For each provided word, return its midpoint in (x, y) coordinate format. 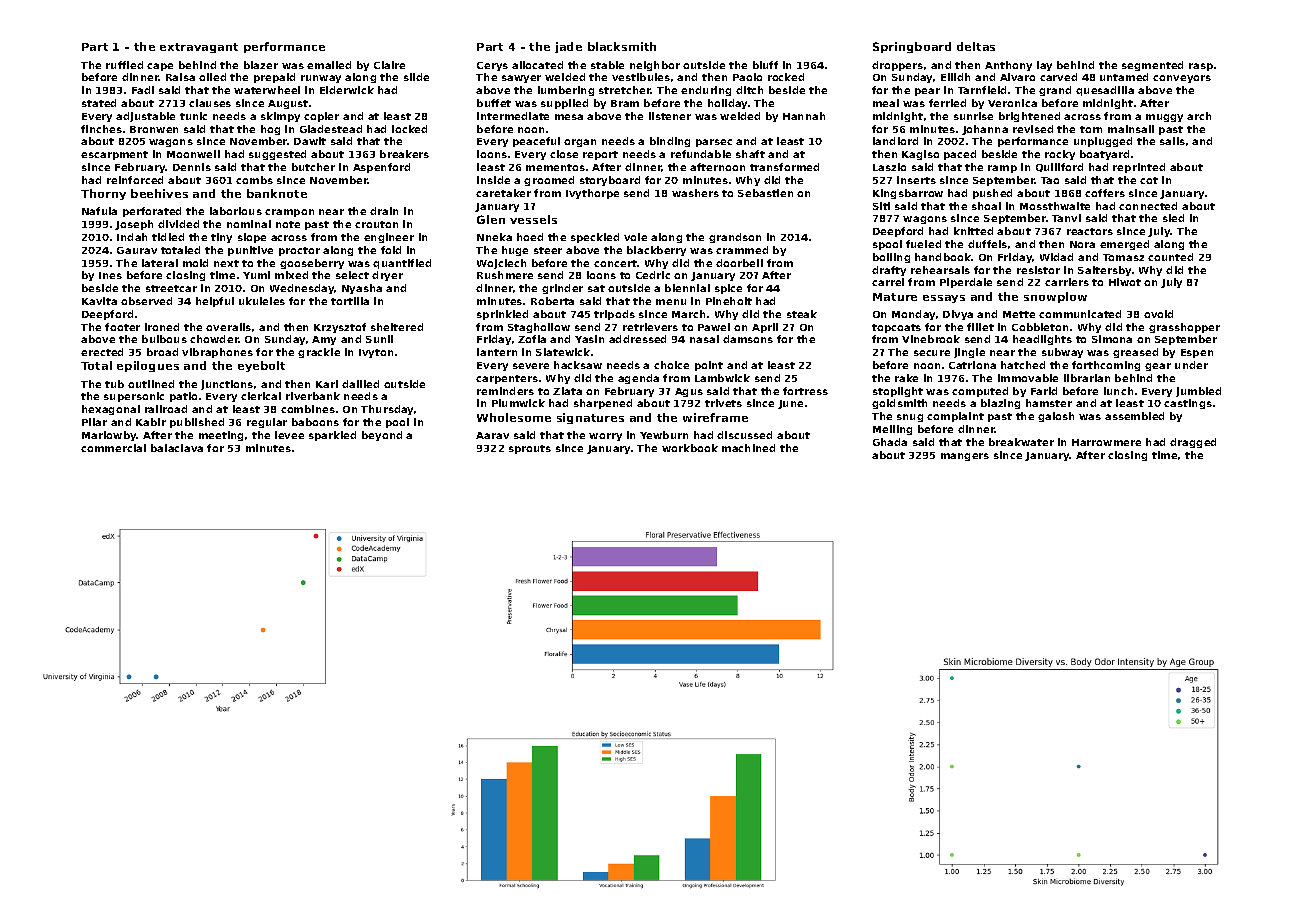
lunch (1118, 391)
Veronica (1012, 103)
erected (102, 352)
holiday (727, 104)
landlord (895, 141)
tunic (193, 116)
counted (1170, 257)
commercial (113, 448)
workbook (690, 448)
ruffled (124, 65)
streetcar (171, 288)
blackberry (656, 251)
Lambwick (722, 378)
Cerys (492, 66)
